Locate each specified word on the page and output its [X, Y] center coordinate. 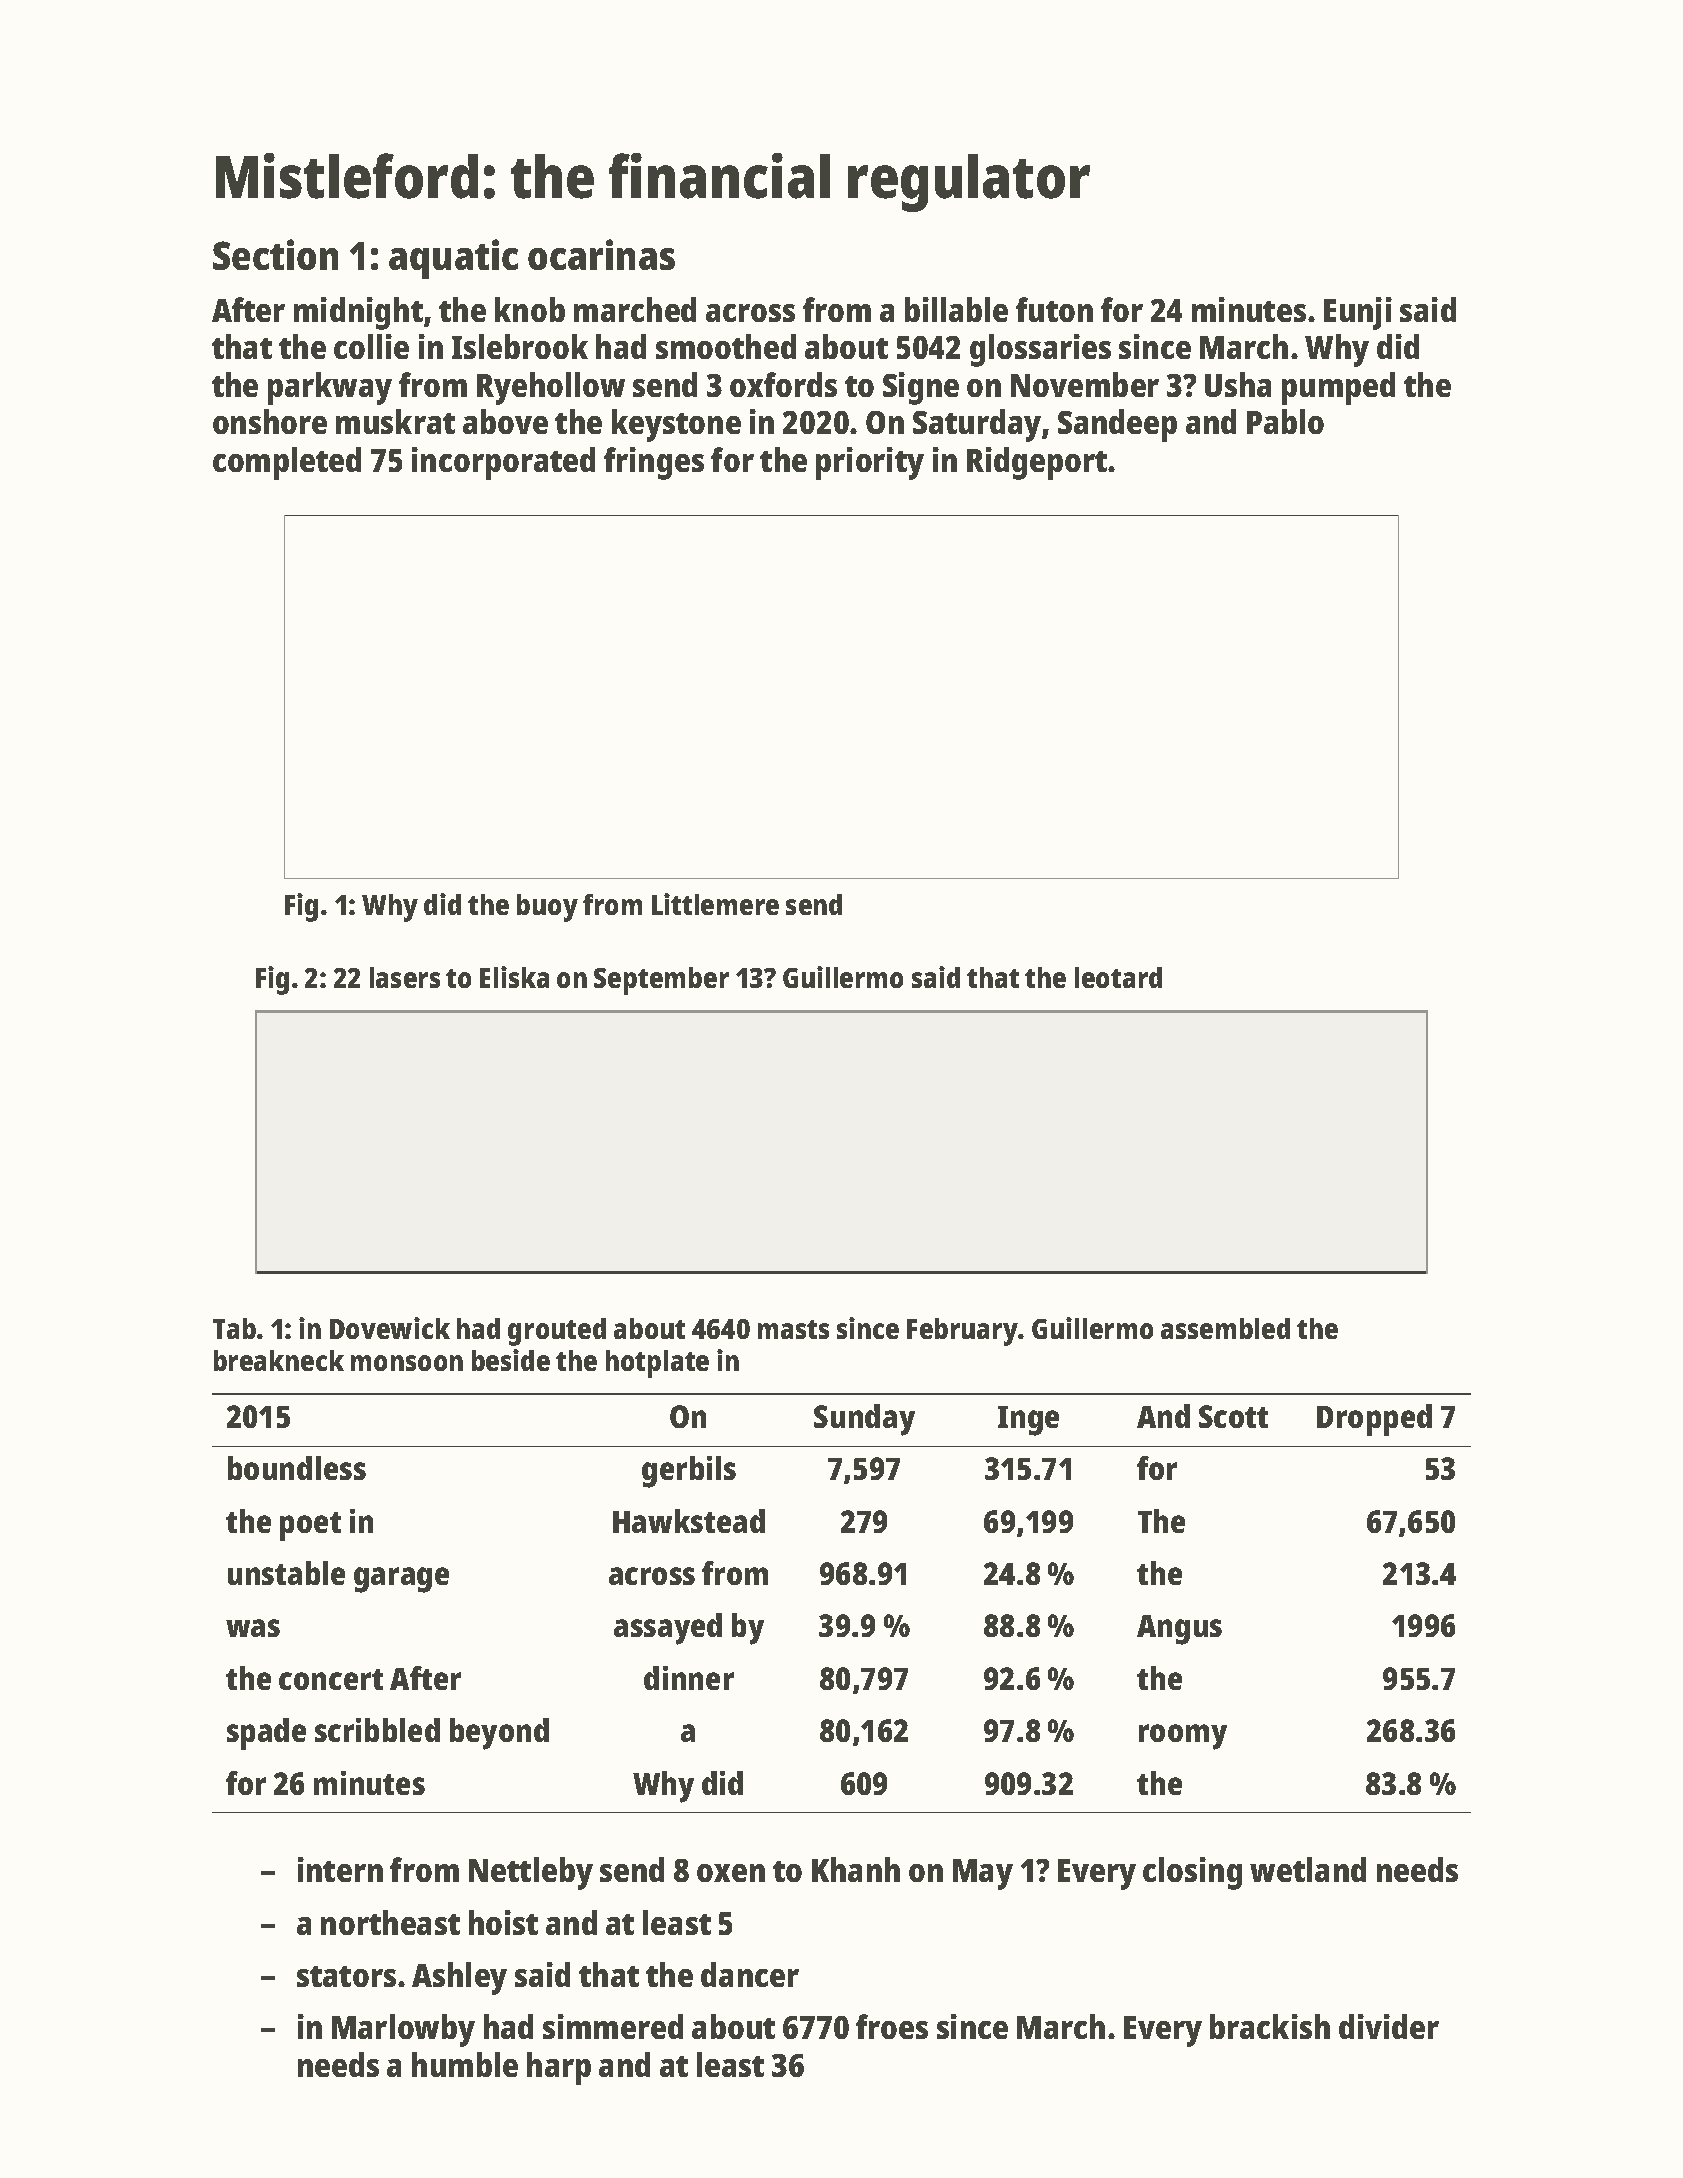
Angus [1179, 1630]
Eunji [1358, 313]
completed [287, 463]
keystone [676, 425]
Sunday [864, 1420]
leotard [1118, 977]
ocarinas [601, 254]
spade [266, 1734]
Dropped [1374, 1420]
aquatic [453, 259]
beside [511, 1360]
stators [346, 1976]
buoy [547, 908]
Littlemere [715, 904]
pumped [1338, 388]
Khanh [856, 1869]
